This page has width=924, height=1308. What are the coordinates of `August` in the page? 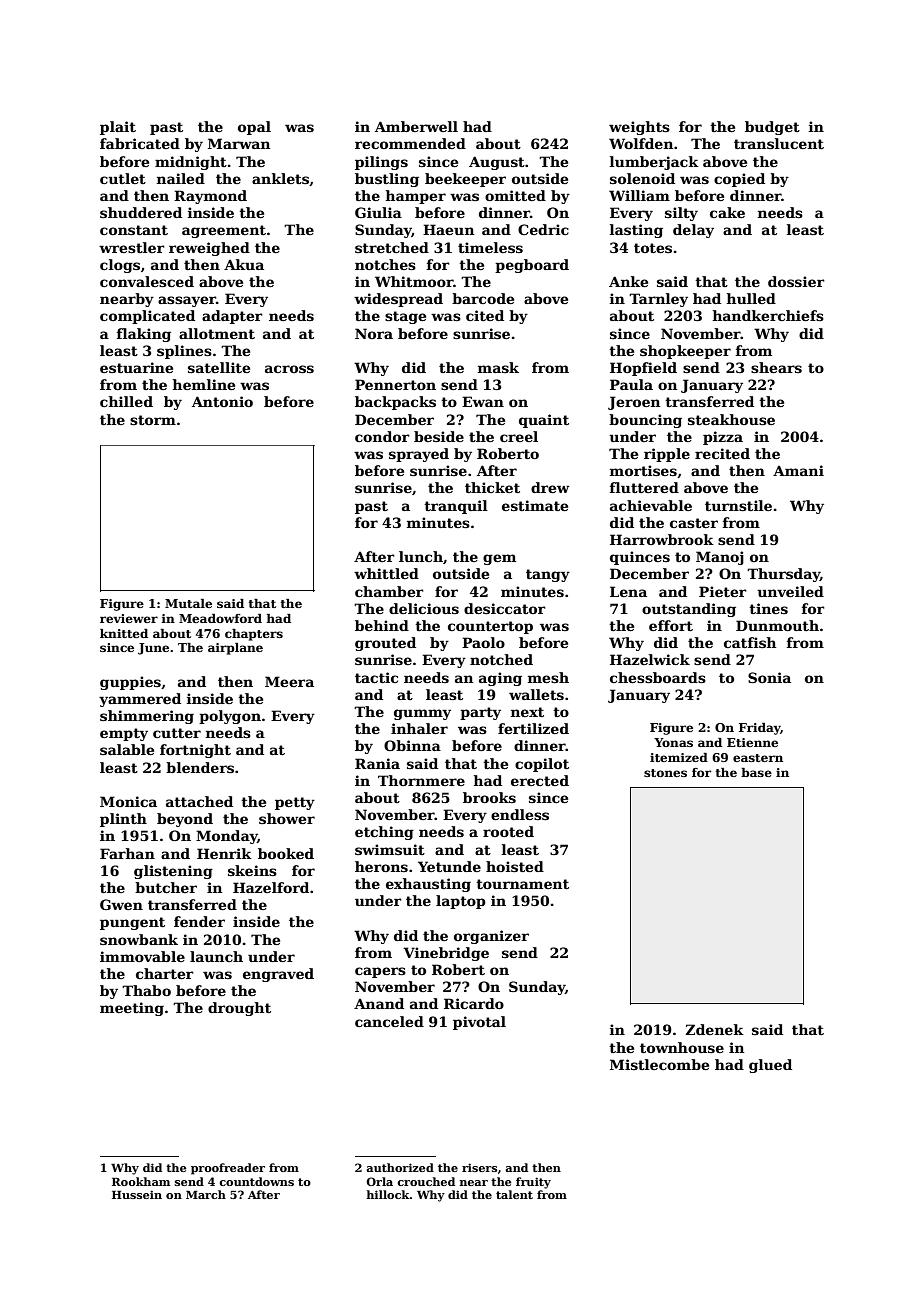 It's located at (497, 163).
